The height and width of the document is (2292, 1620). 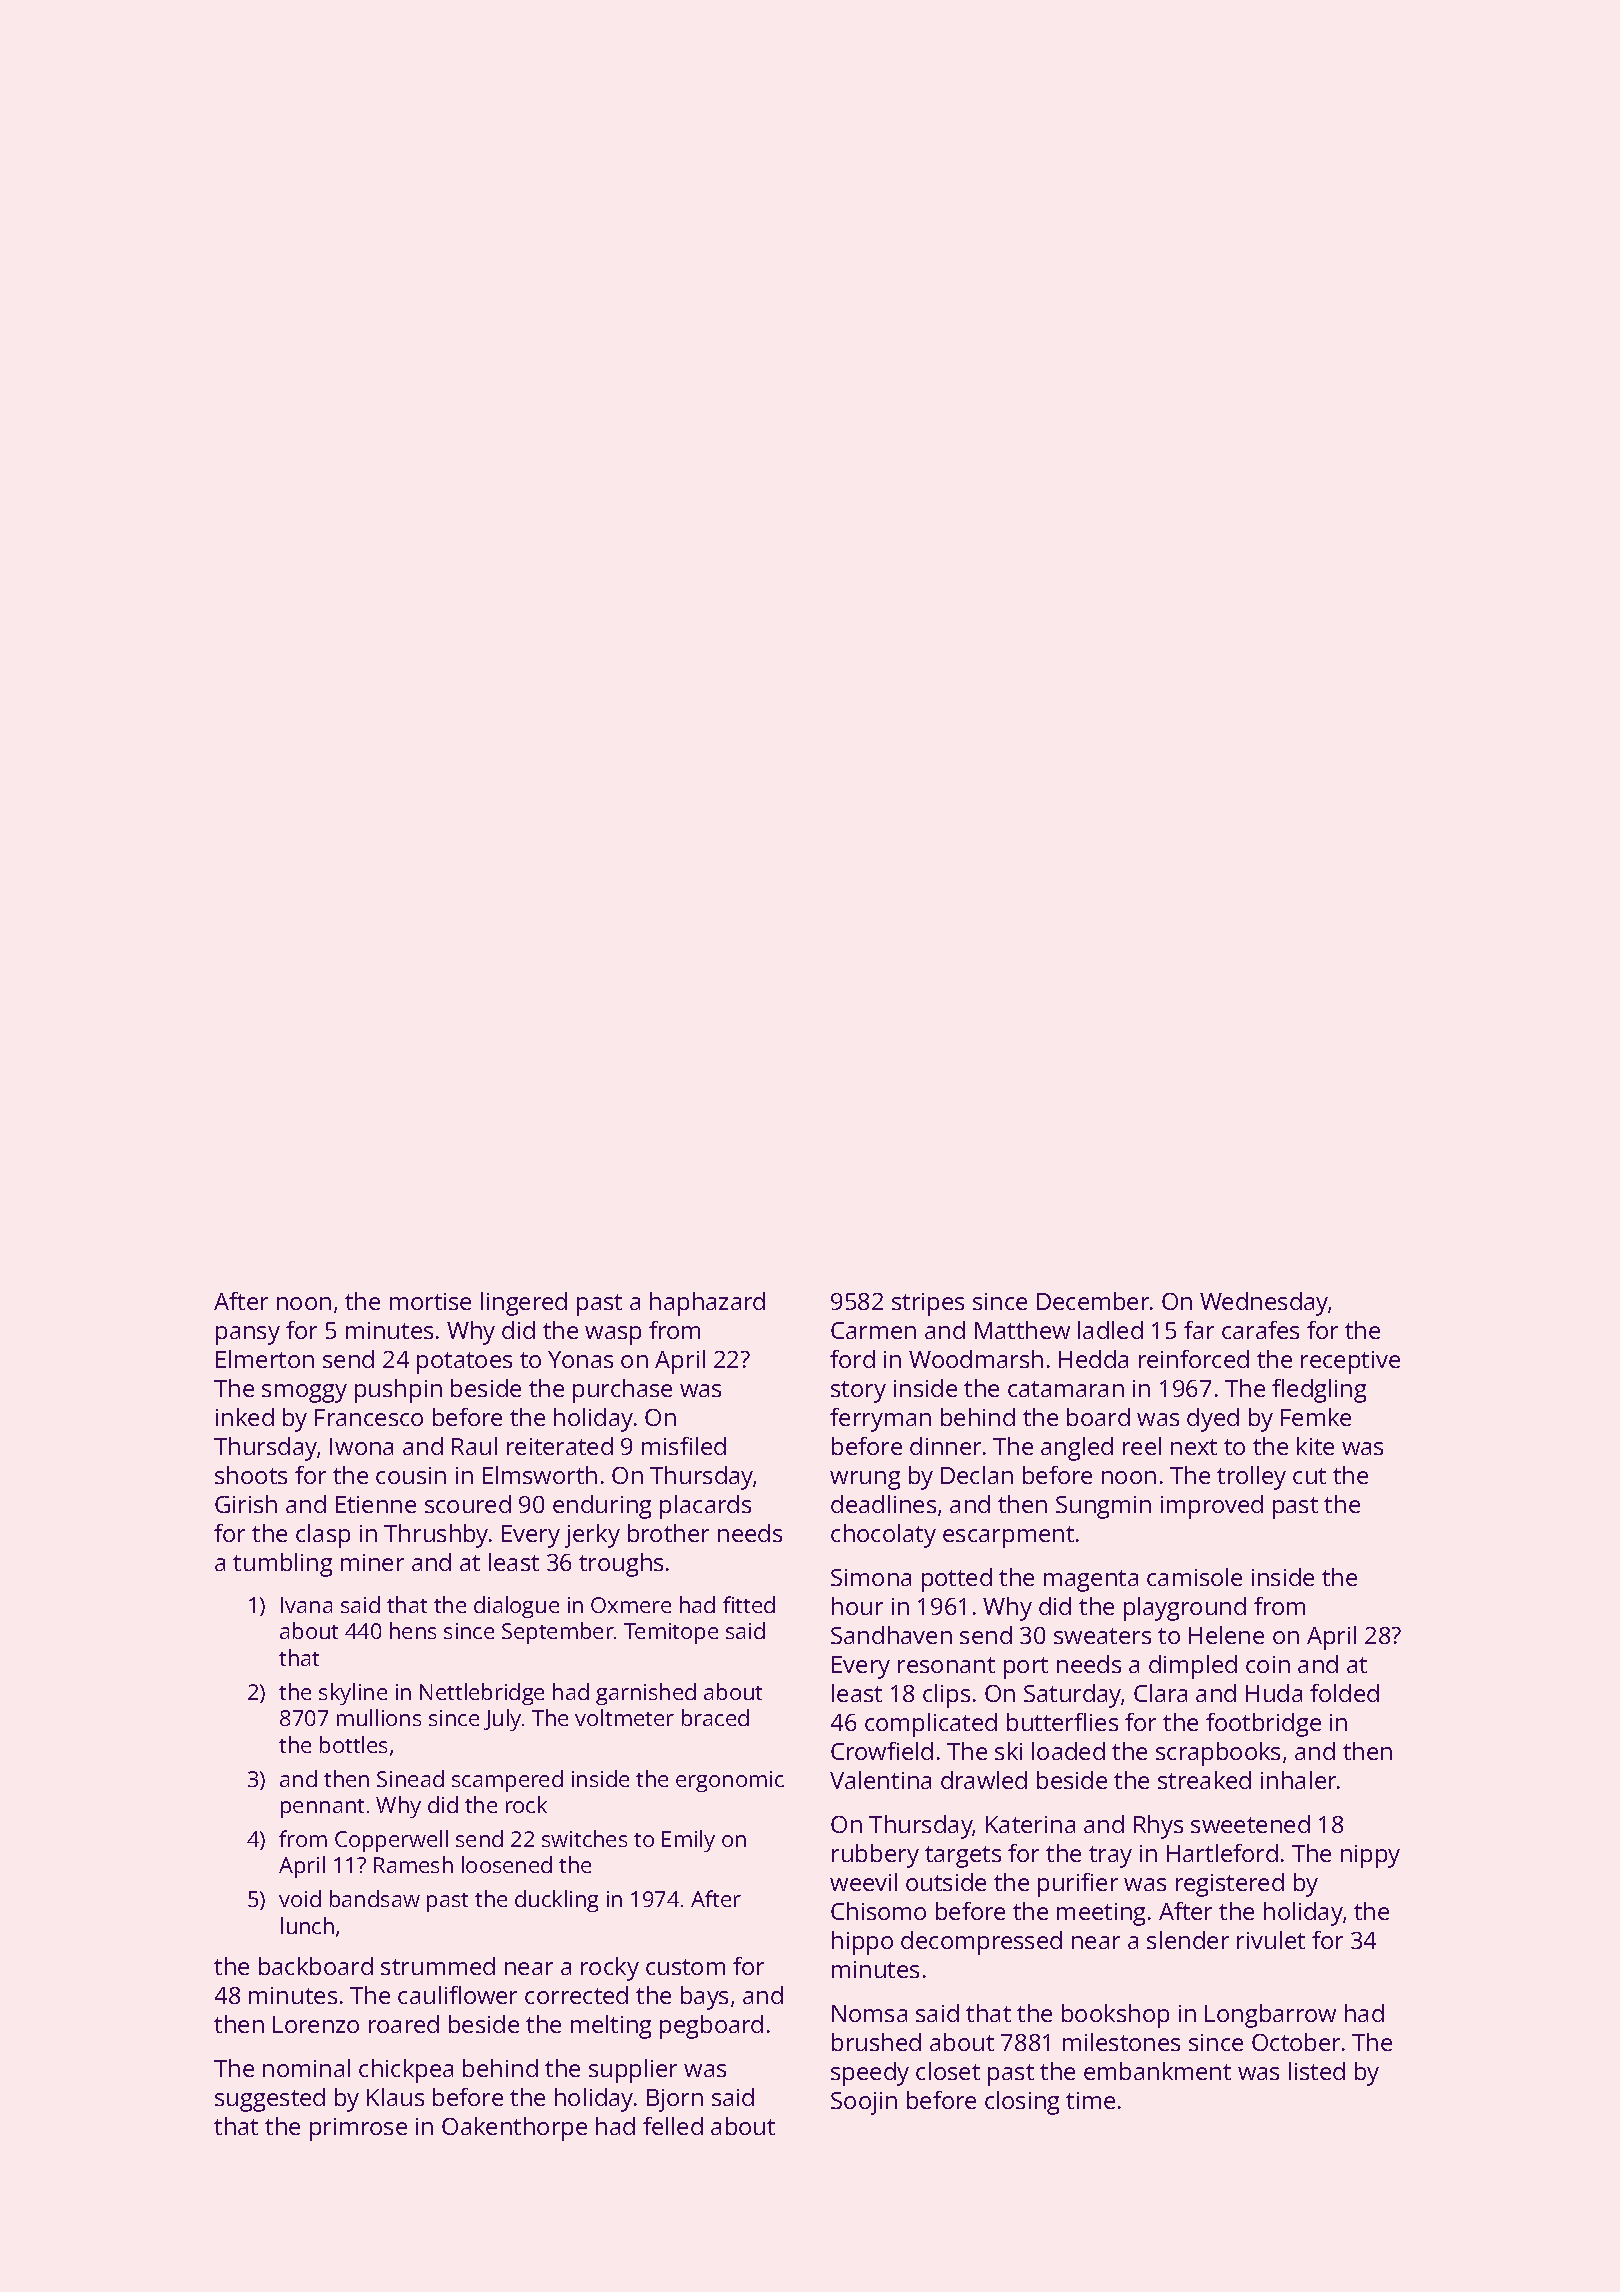 What do you see at coordinates (928, 1304) in the document?
I see `stripes` at bounding box center [928, 1304].
